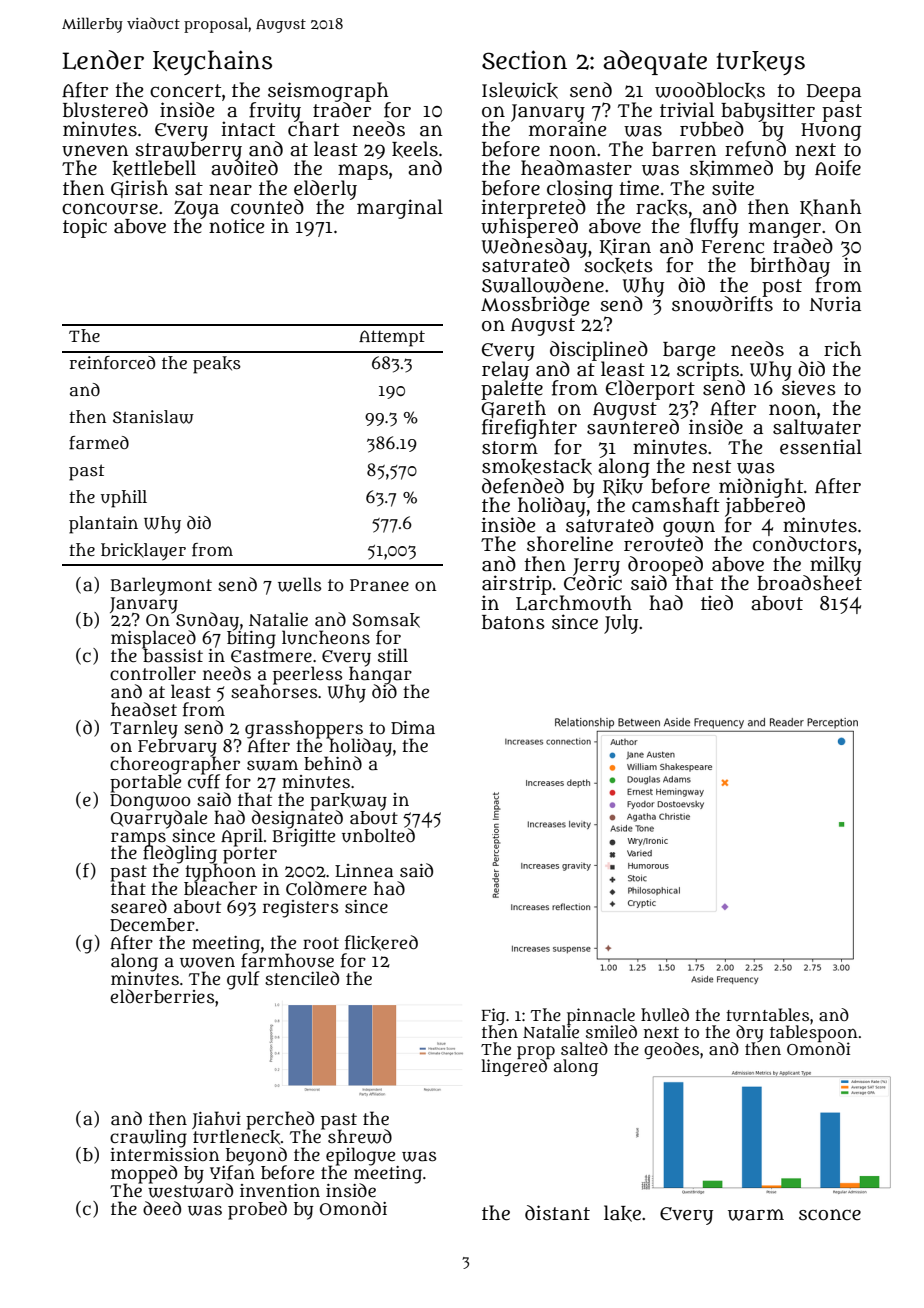 The width and height of the image is (924, 1308). I want to click on Section, so click(524, 60).
